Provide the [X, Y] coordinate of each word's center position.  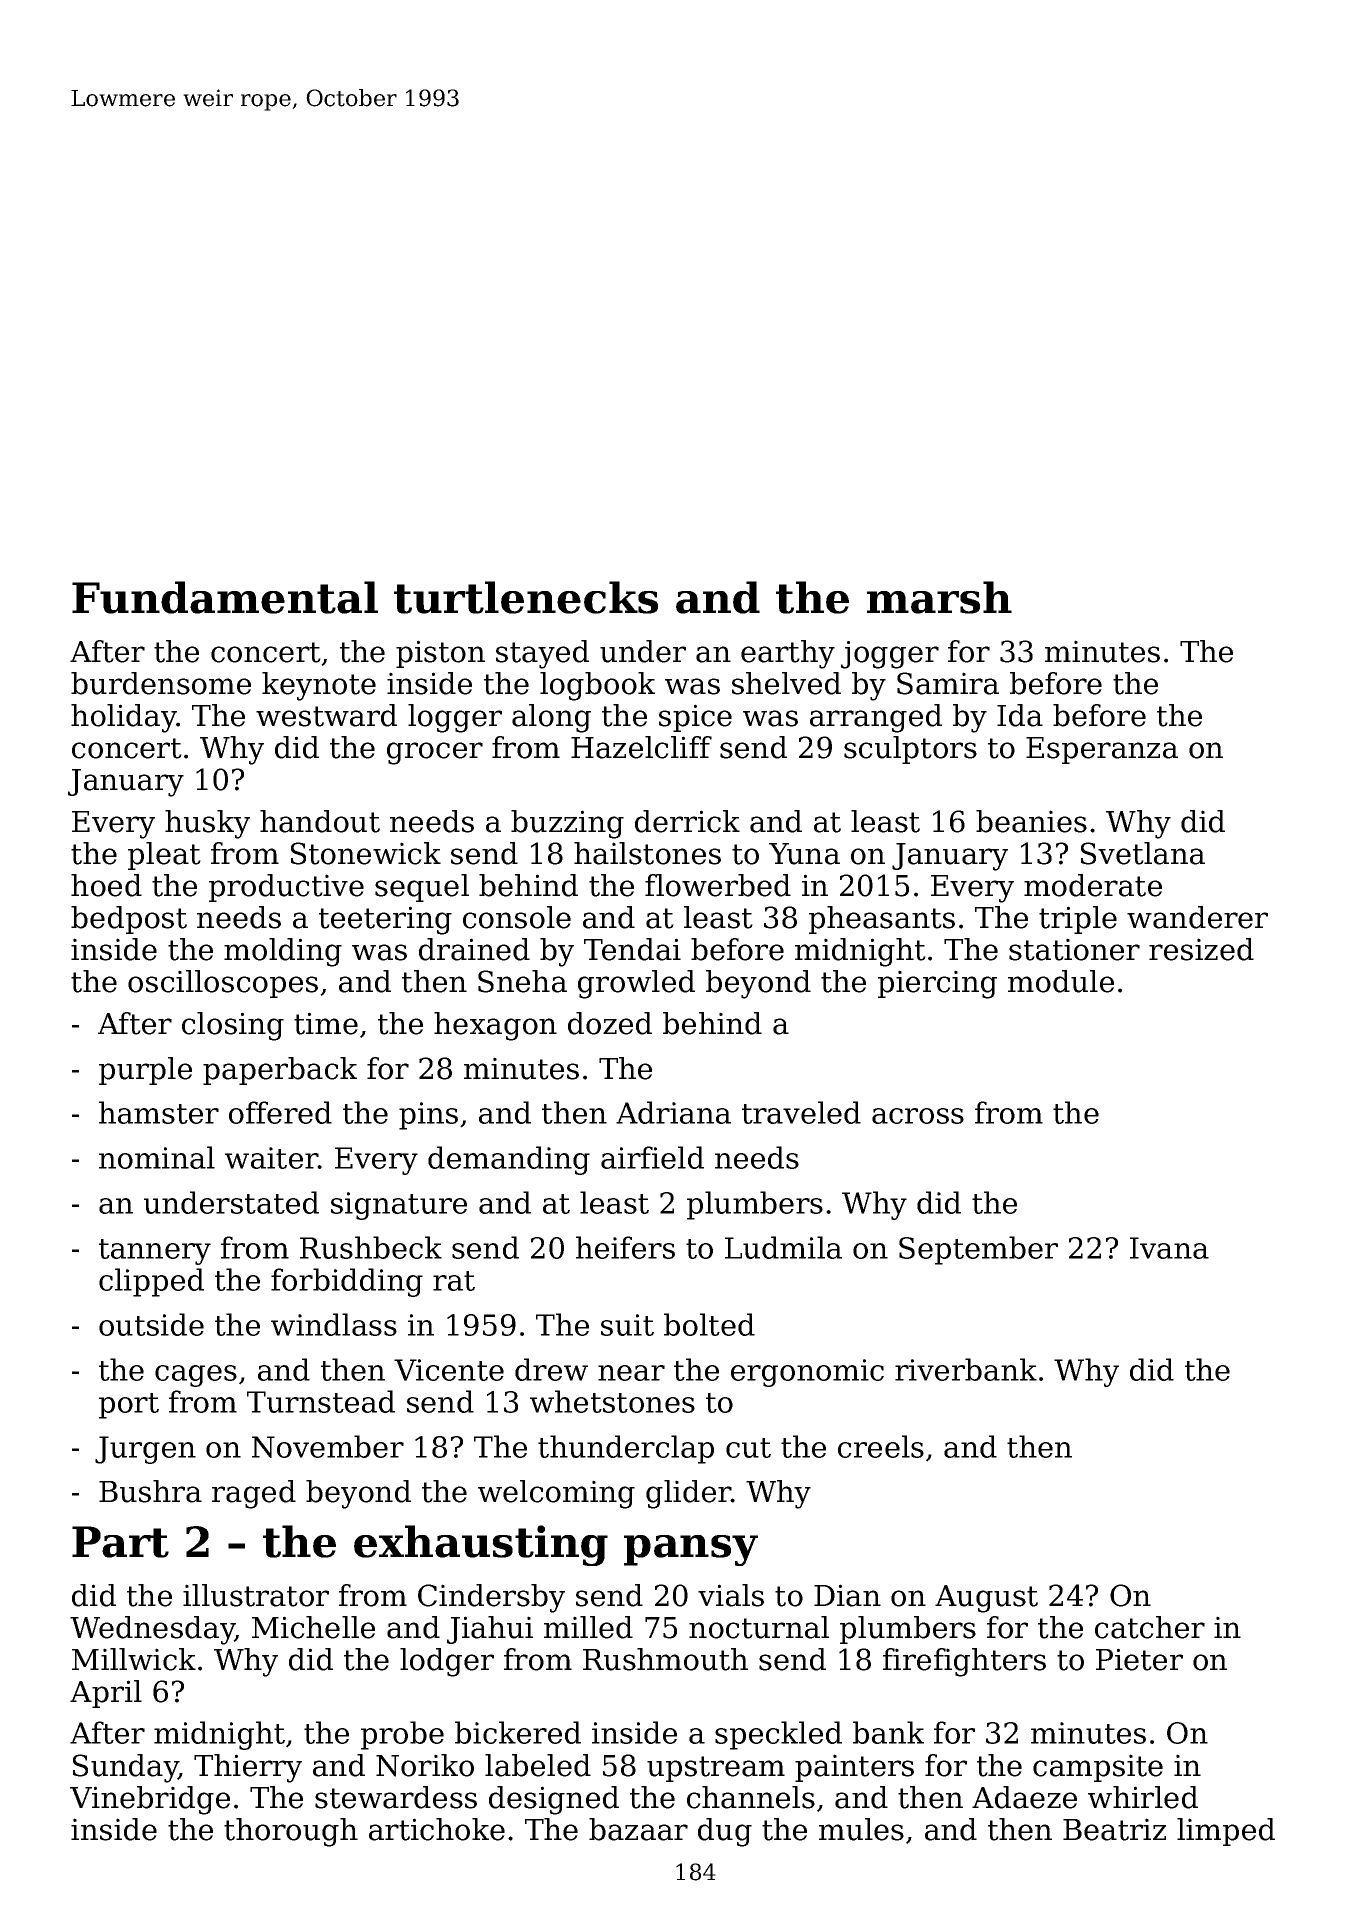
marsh [939, 597]
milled [588, 1627]
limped [1226, 1832]
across [918, 1116]
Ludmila [783, 1247]
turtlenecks [526, 597]
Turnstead [321, 1401]
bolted [709, 1324]
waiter [271, 1158]
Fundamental [225, 597]
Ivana [1169, 1248]
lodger [447, 1662]
